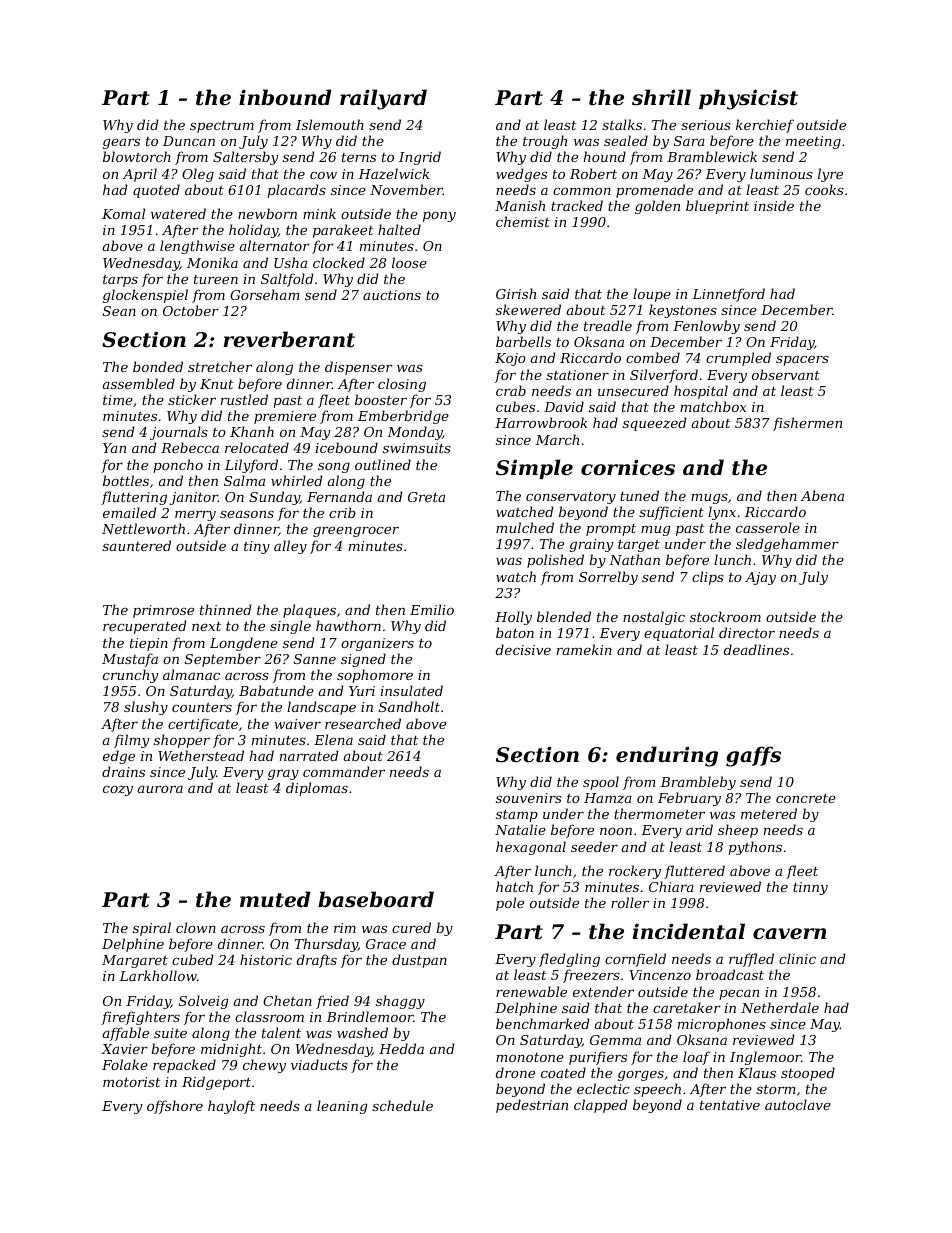 This screenshot has width=952, height=1233. Describe the element at coordinates (283, 775) in the screenshot. I see `gray` at that location.
